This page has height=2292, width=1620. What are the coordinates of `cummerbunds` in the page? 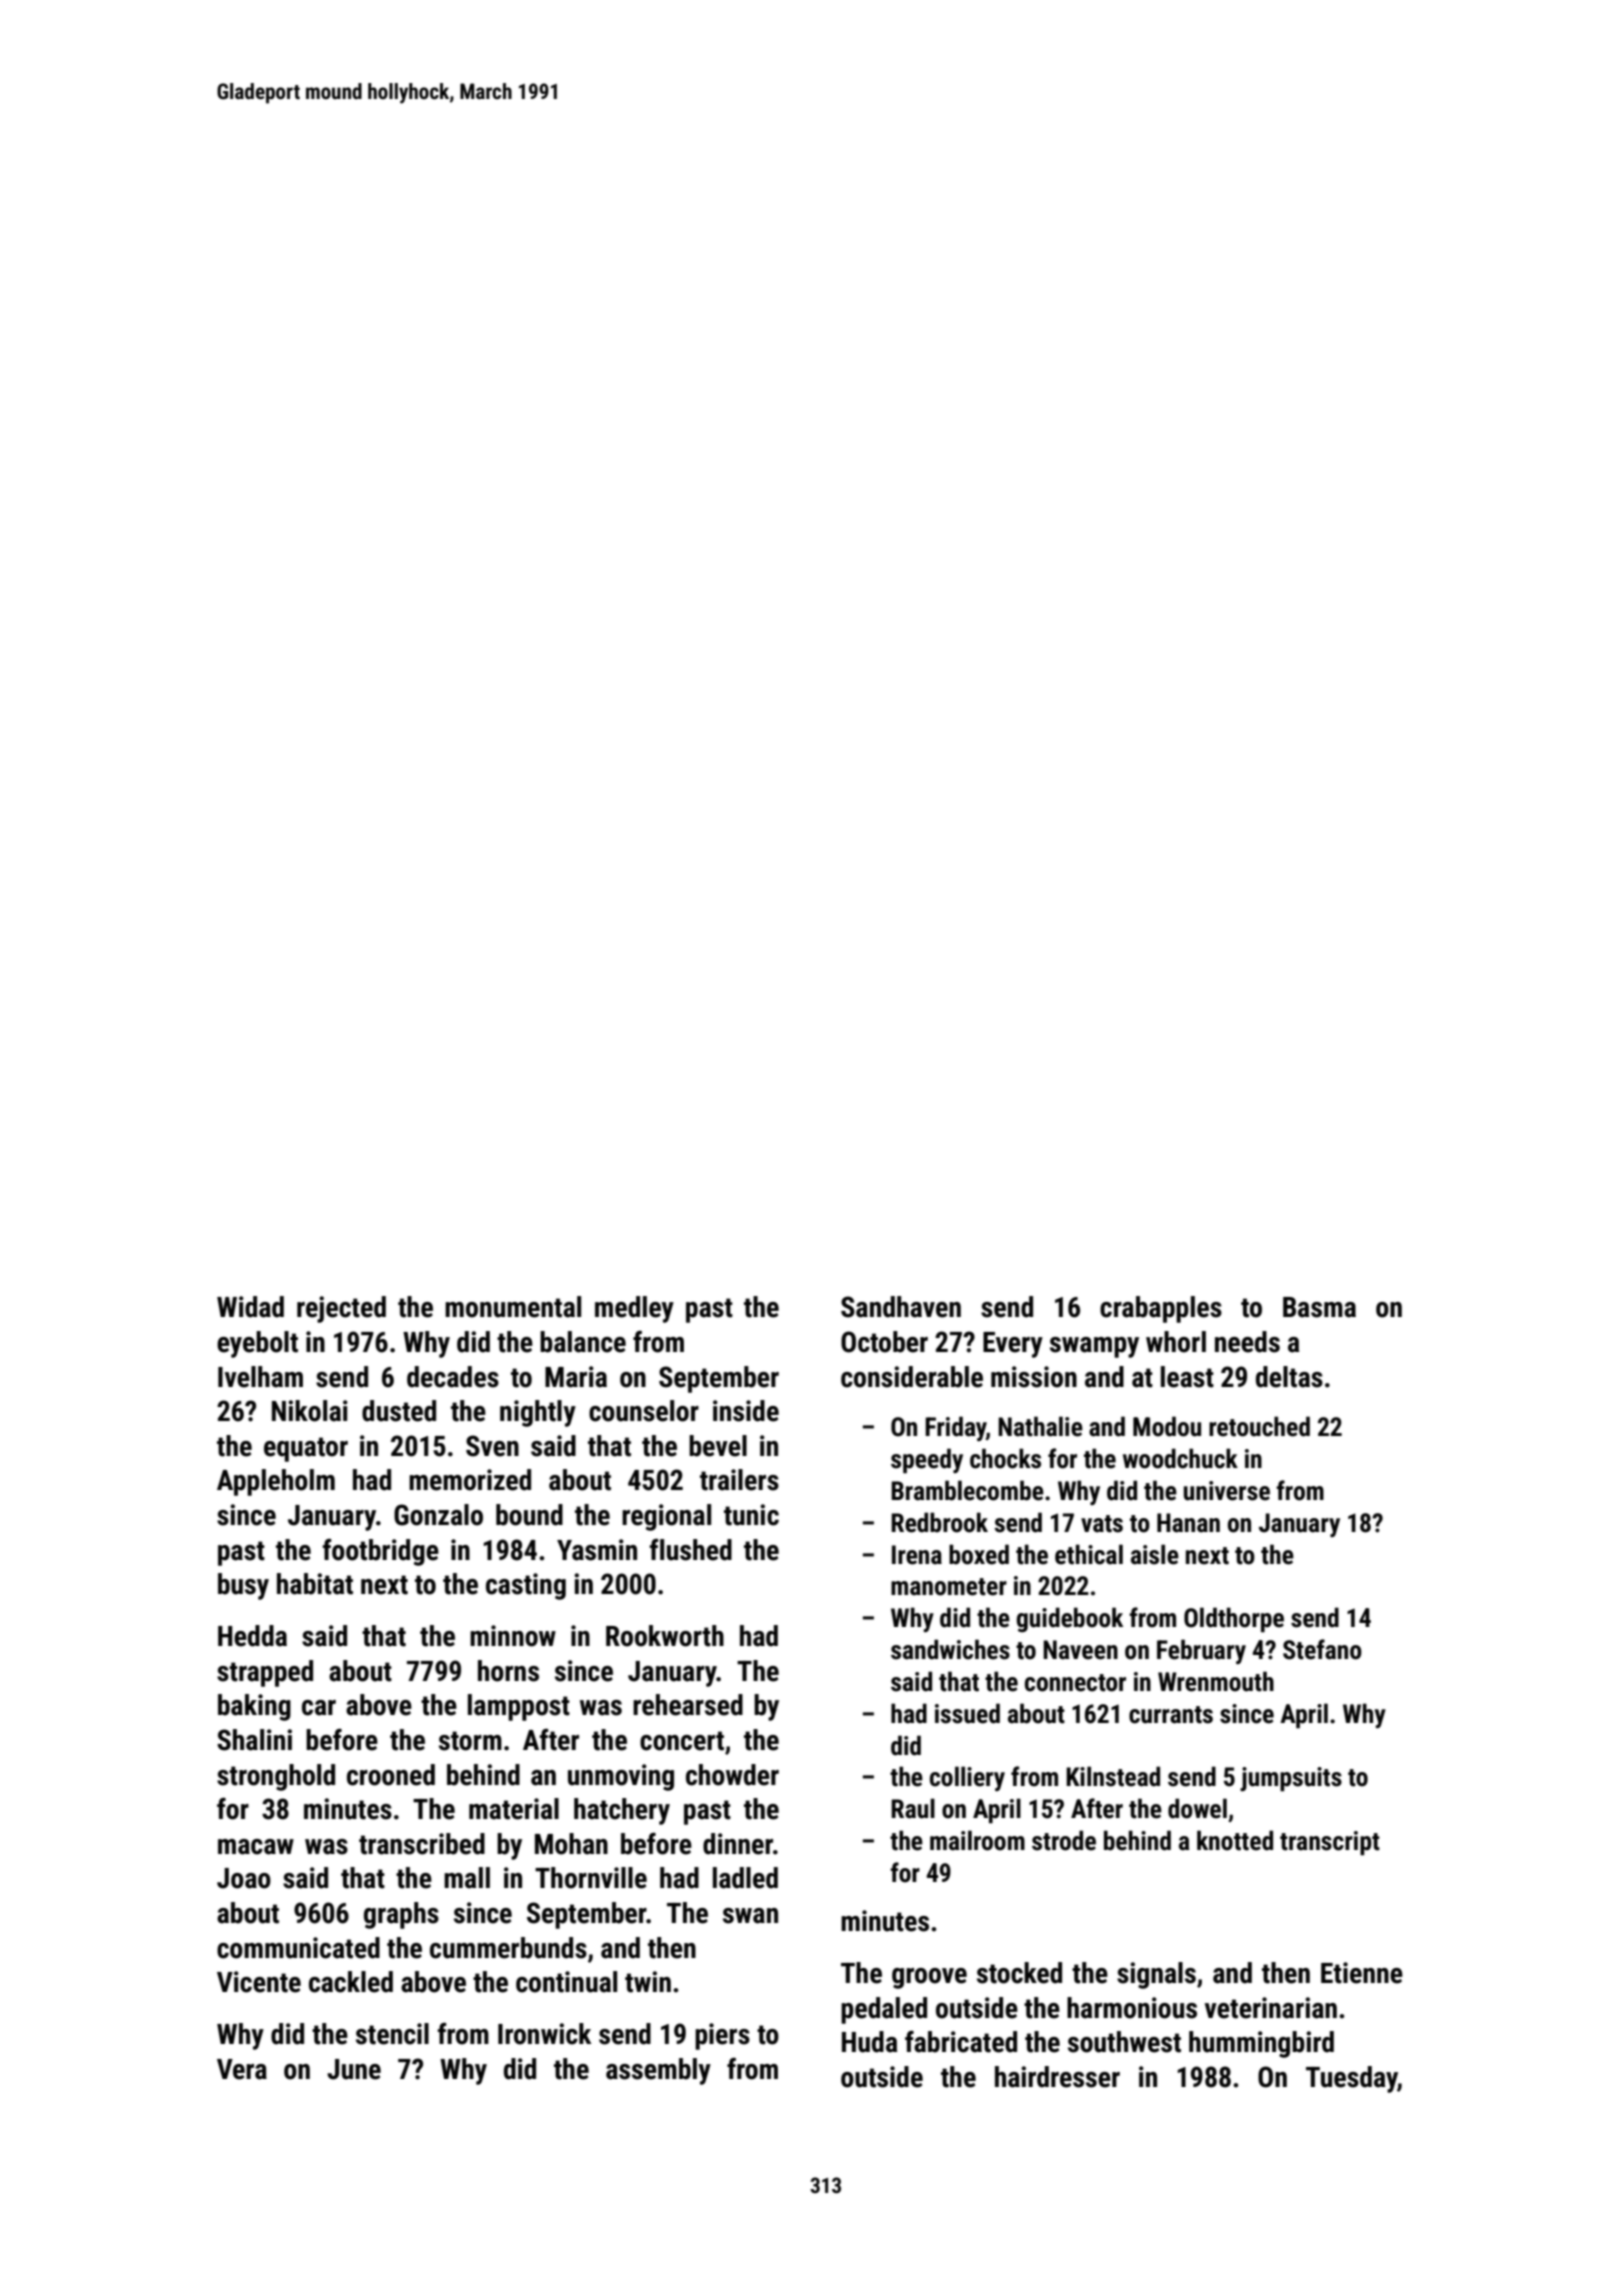 It's located at (508, 1948).
